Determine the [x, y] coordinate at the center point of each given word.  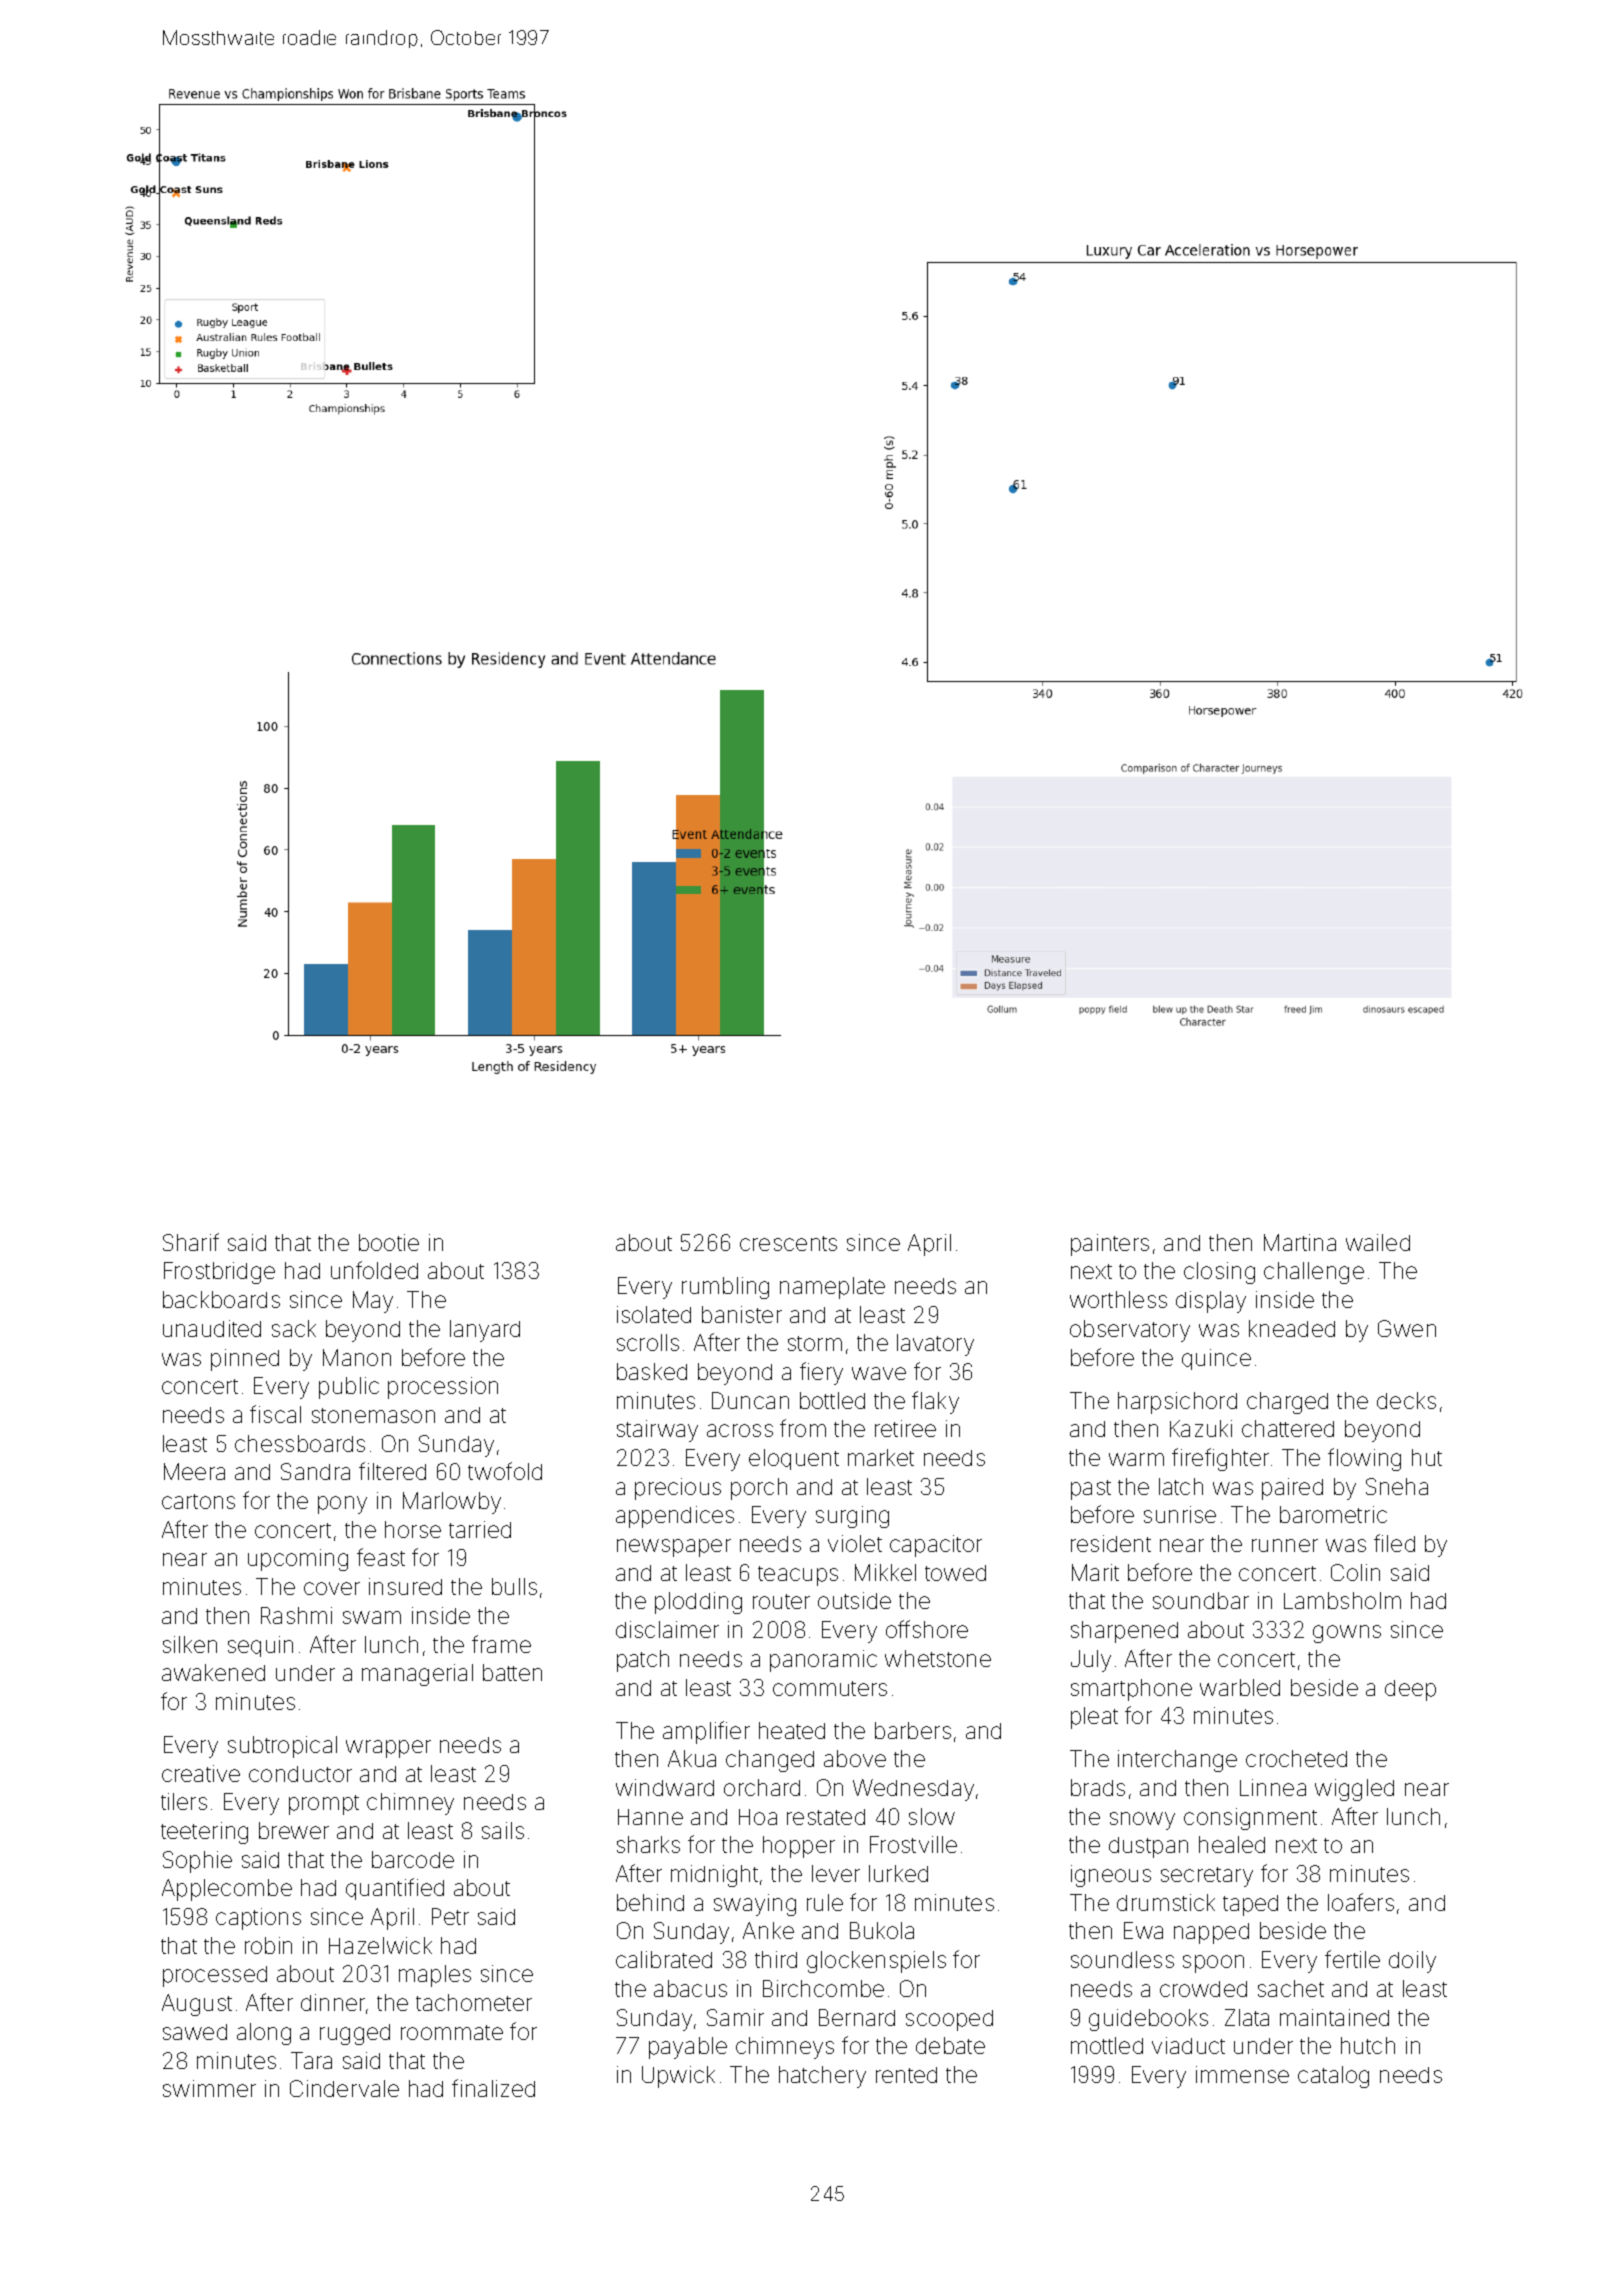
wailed [1378, 1242]
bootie [389, 1242]
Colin [1355, 1572]
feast [381, 1557]
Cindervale [344, 2088]
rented [906, 2075]
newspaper [674, 1548]
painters [1110, 1245]
